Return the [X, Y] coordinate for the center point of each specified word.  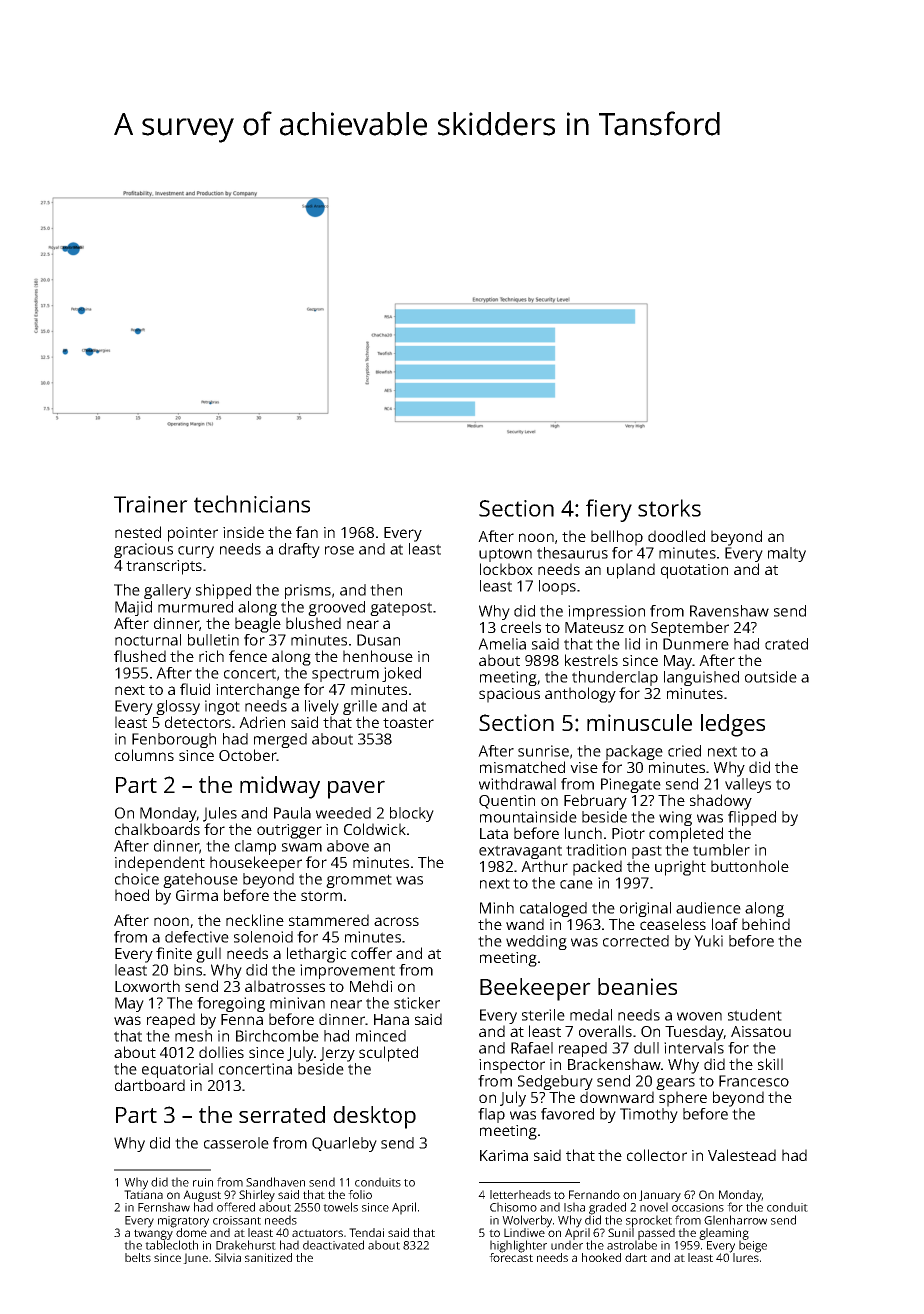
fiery [609, 510]
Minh [497, 908]
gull [208, 955]
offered [236, 1207]
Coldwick [375, 829]
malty [787, 554]
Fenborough [174, 740]
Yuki [708, 941]
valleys [748, 785]
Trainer [151, 504]
